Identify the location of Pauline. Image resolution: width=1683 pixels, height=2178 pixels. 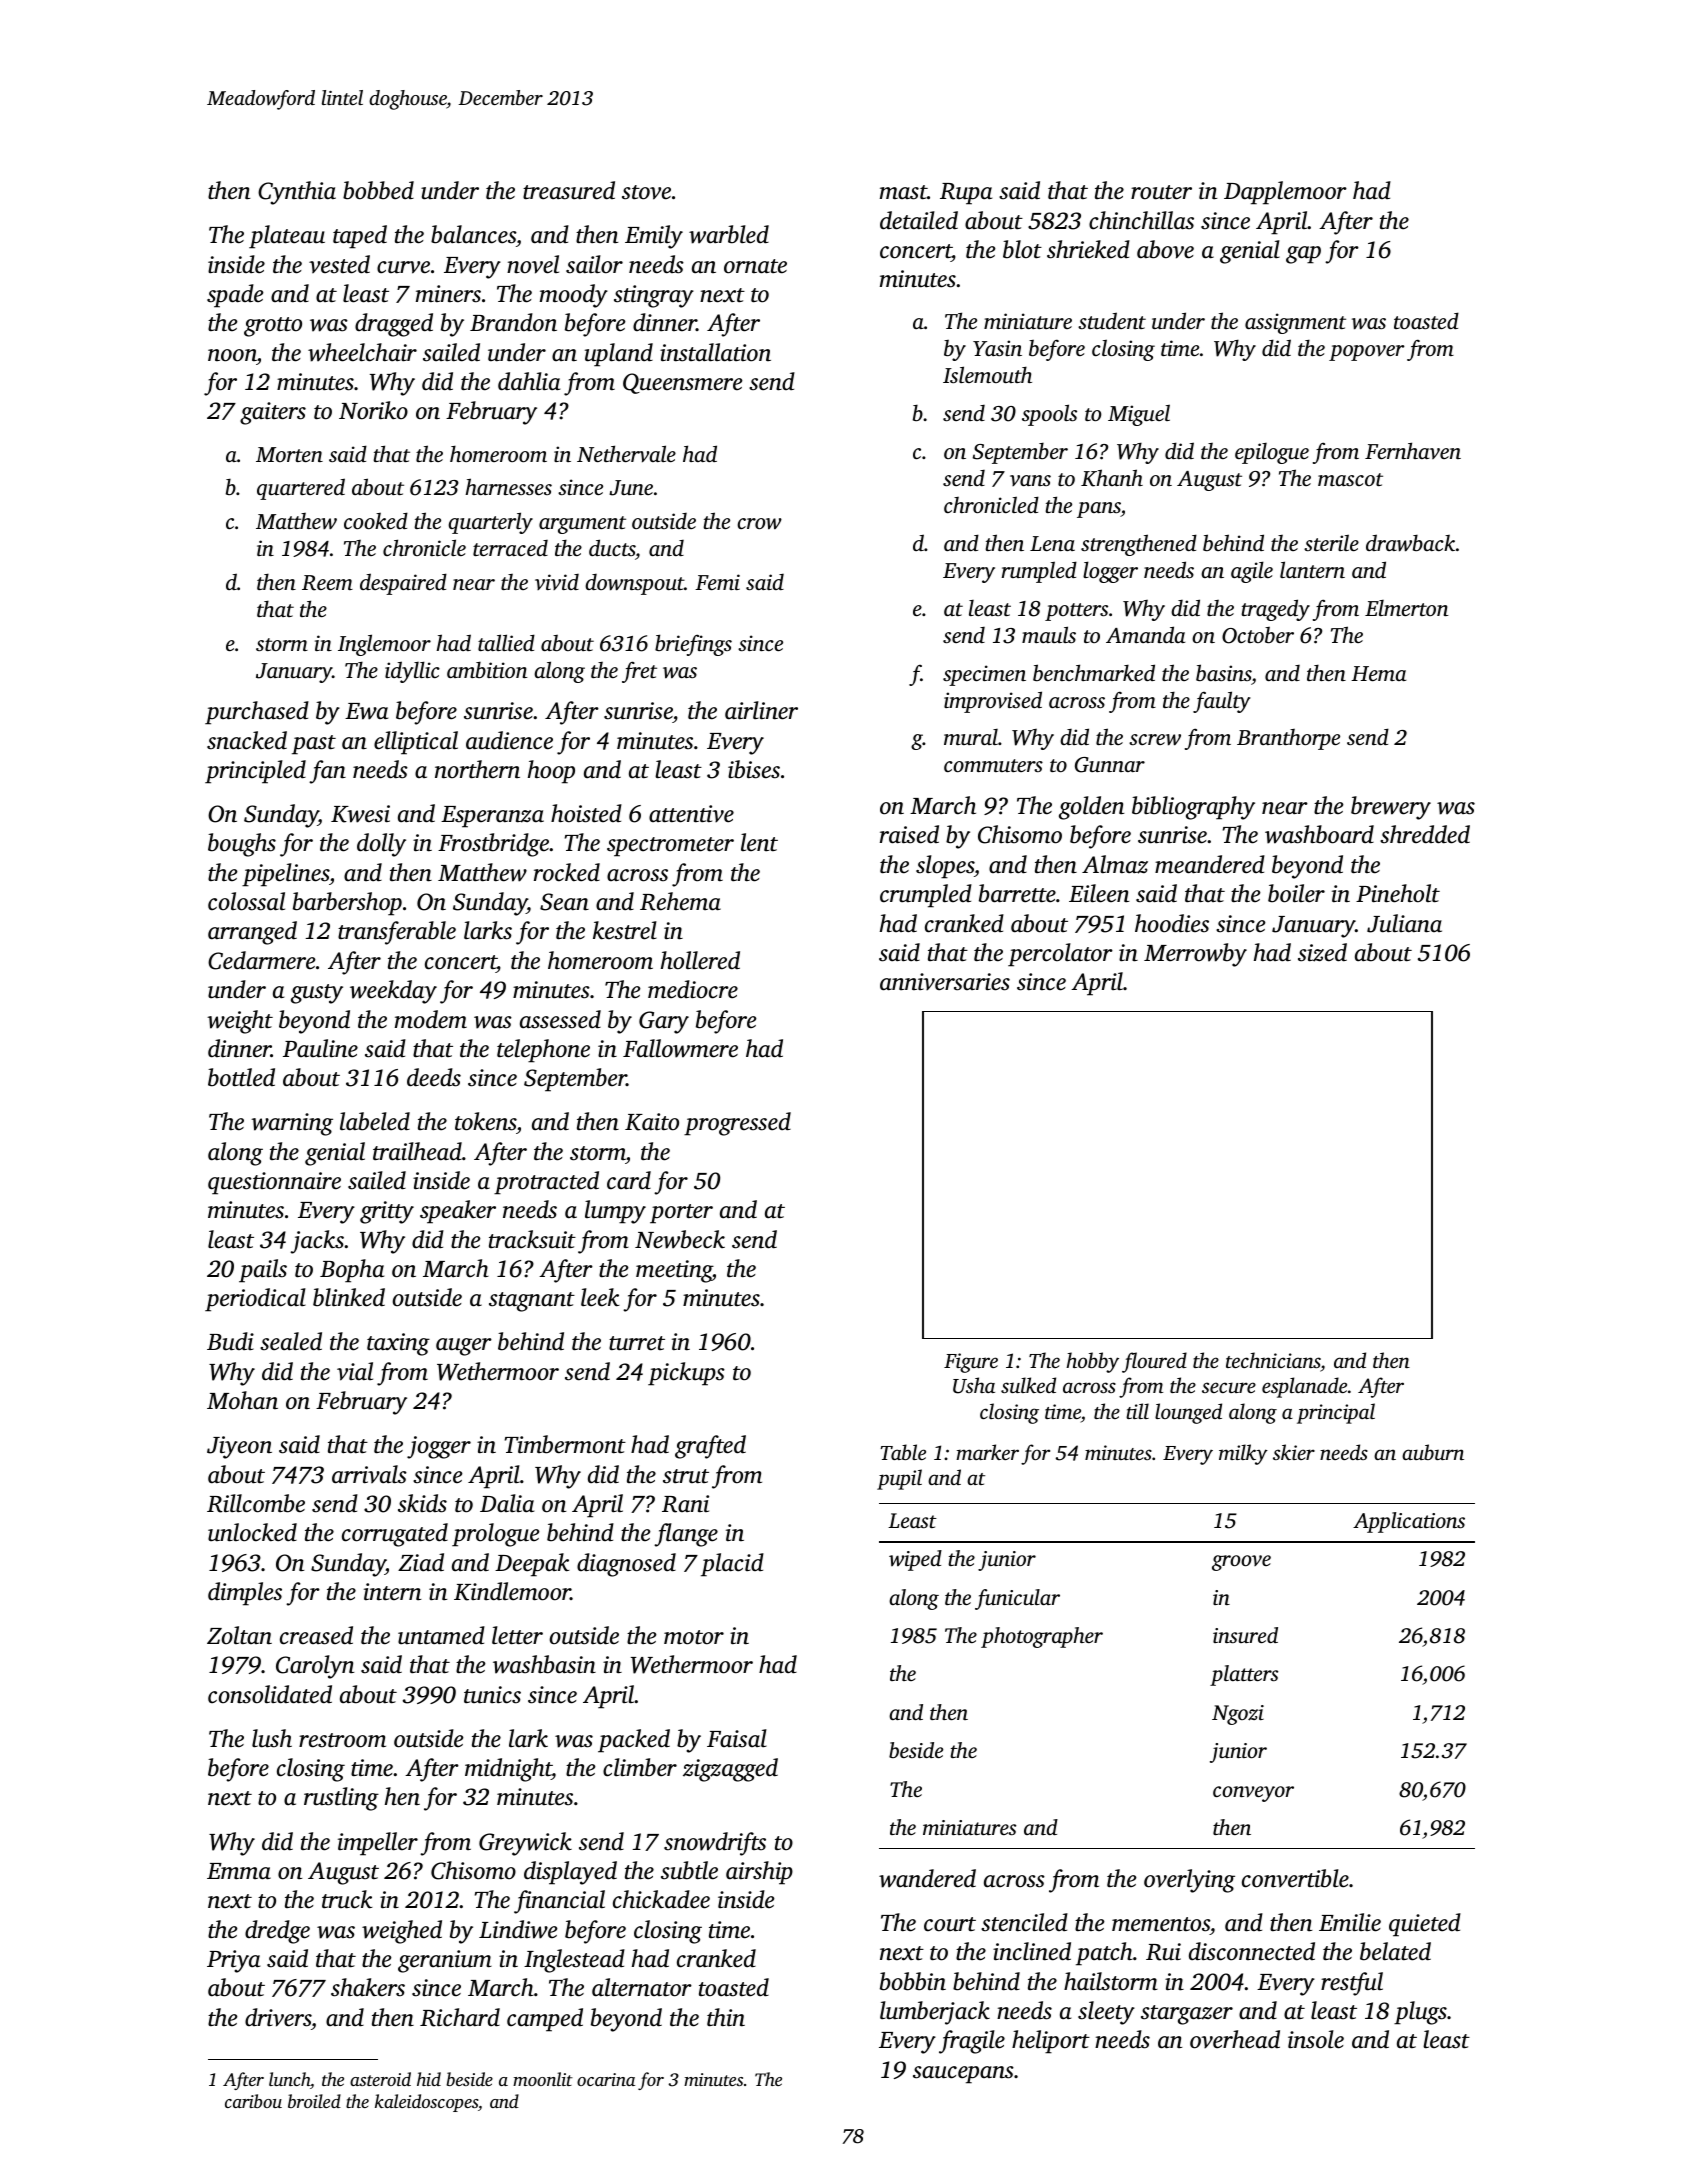
(320, 1048).
